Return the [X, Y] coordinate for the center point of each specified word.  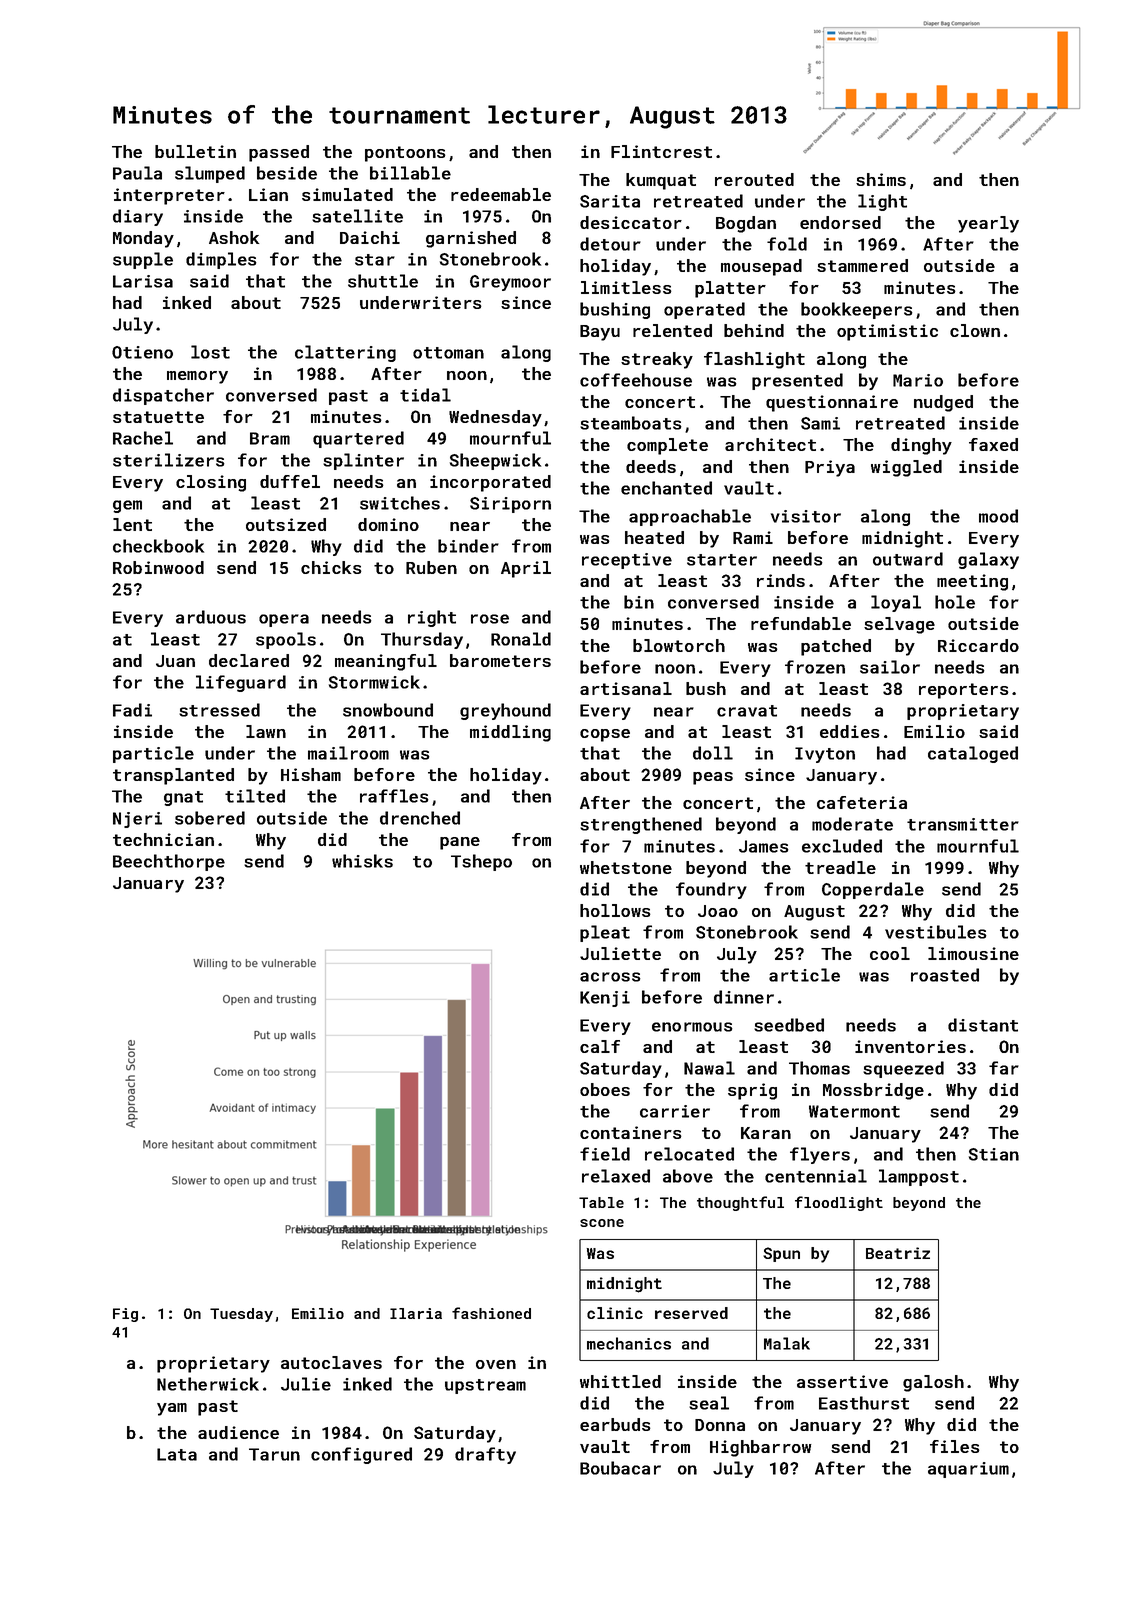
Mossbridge [873, 1091]
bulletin [195, 151]
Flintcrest [661, 151]
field [605, 1154]
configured [361, 1455]
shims [881, 179]
